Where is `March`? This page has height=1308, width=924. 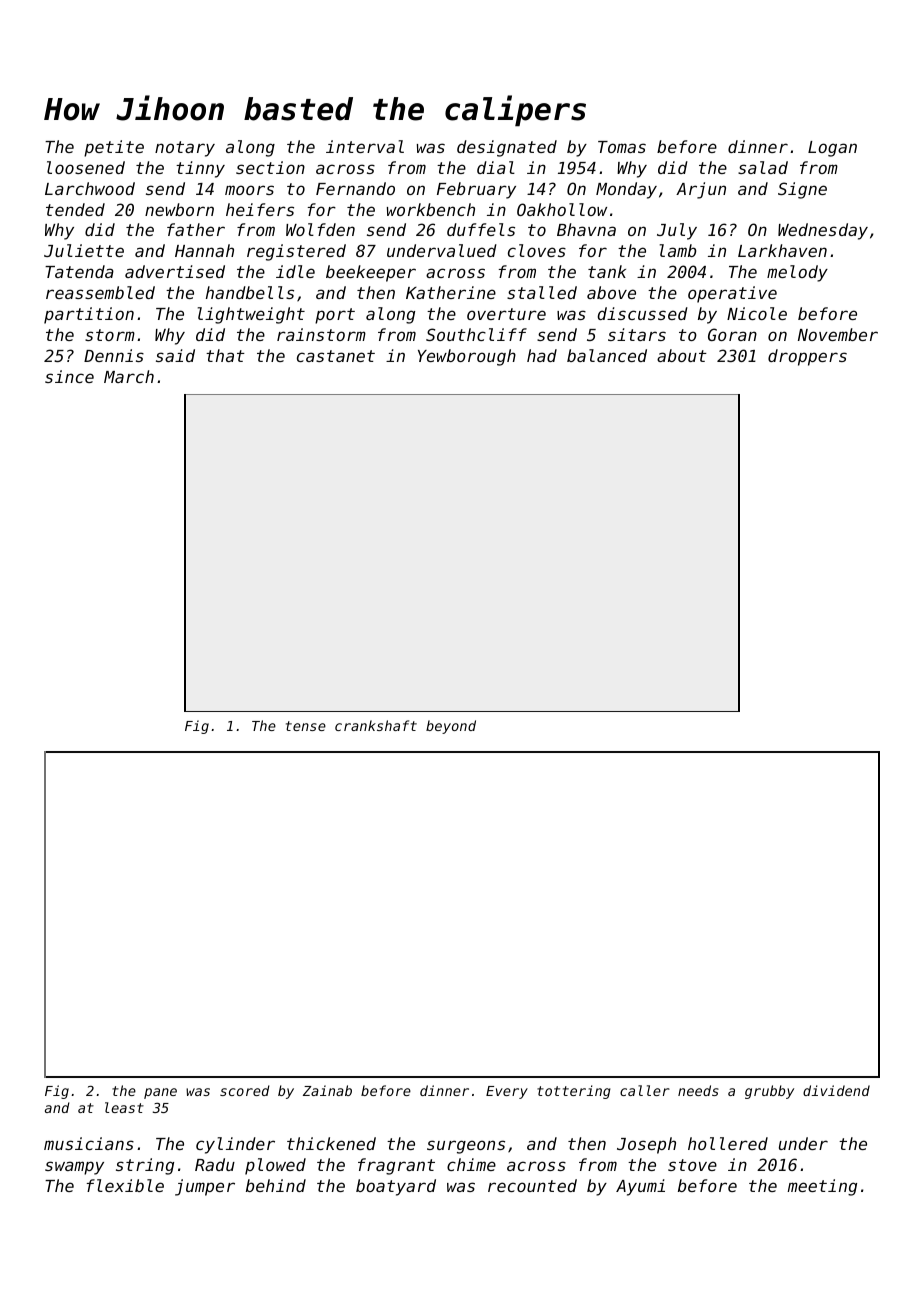 March is located at coordinates (129, 376).
